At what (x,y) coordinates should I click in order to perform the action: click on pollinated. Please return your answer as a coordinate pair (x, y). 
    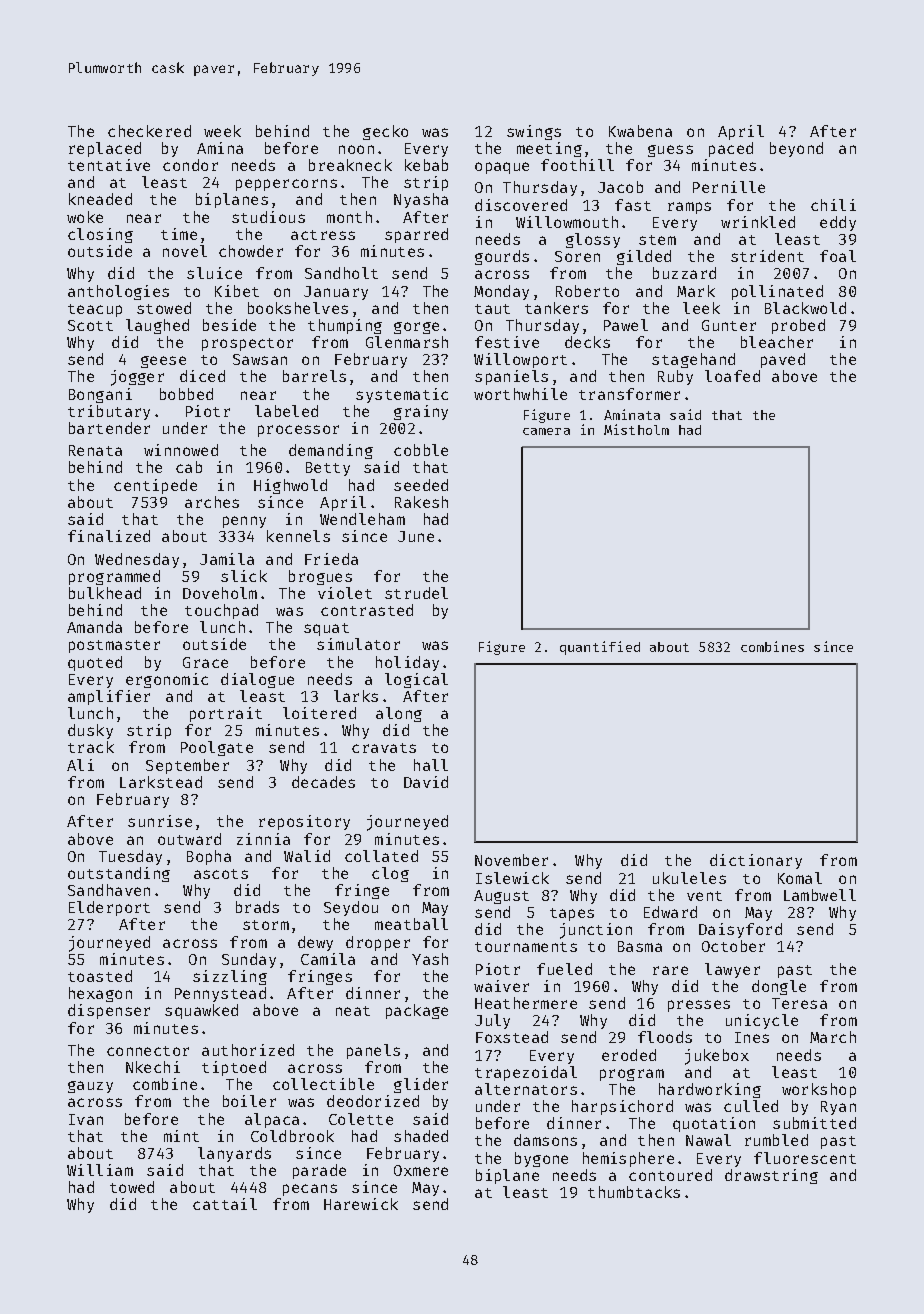
    Looking at the image, I should click on (777, 292).
